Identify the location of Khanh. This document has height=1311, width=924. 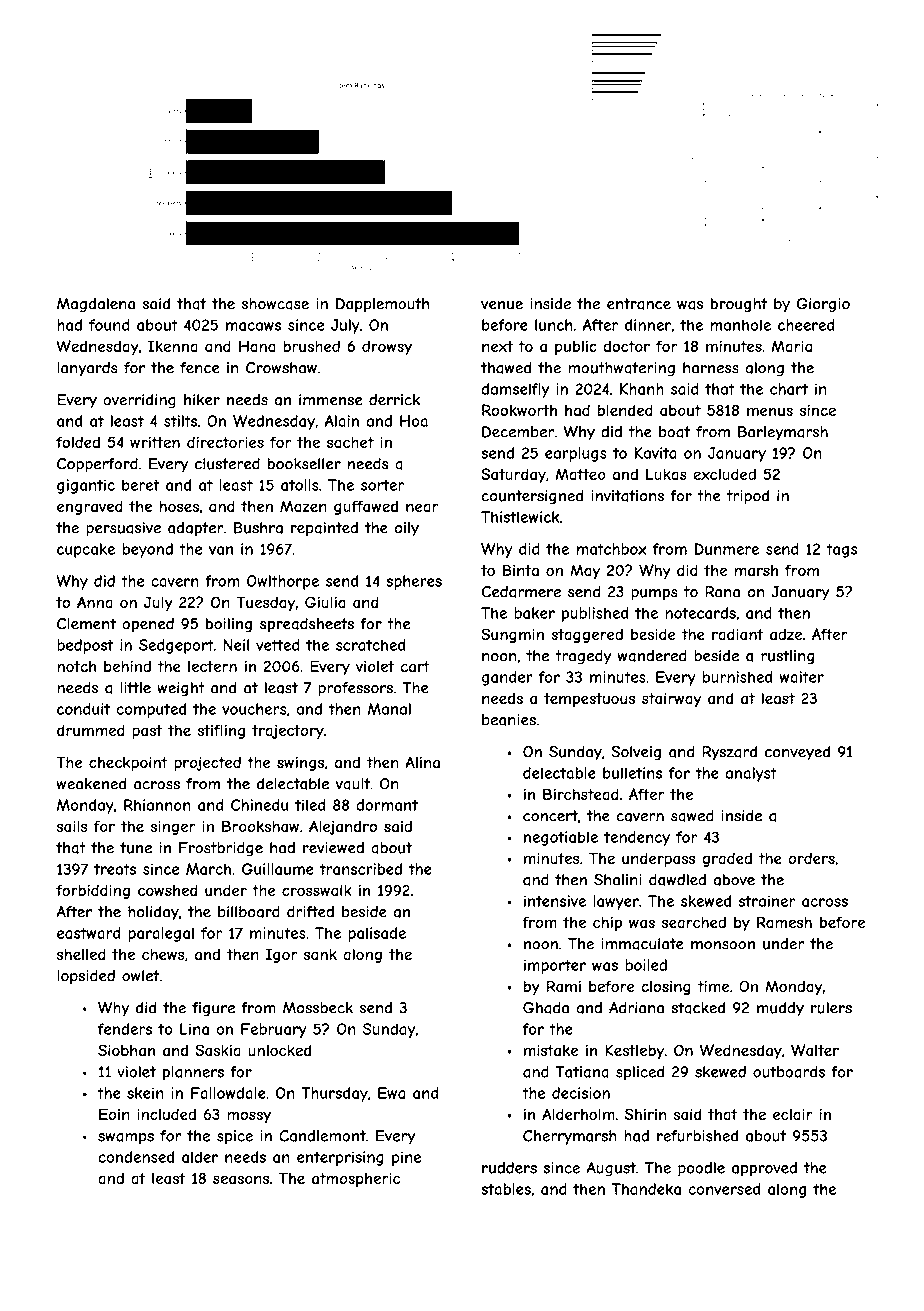
(642, 389).
